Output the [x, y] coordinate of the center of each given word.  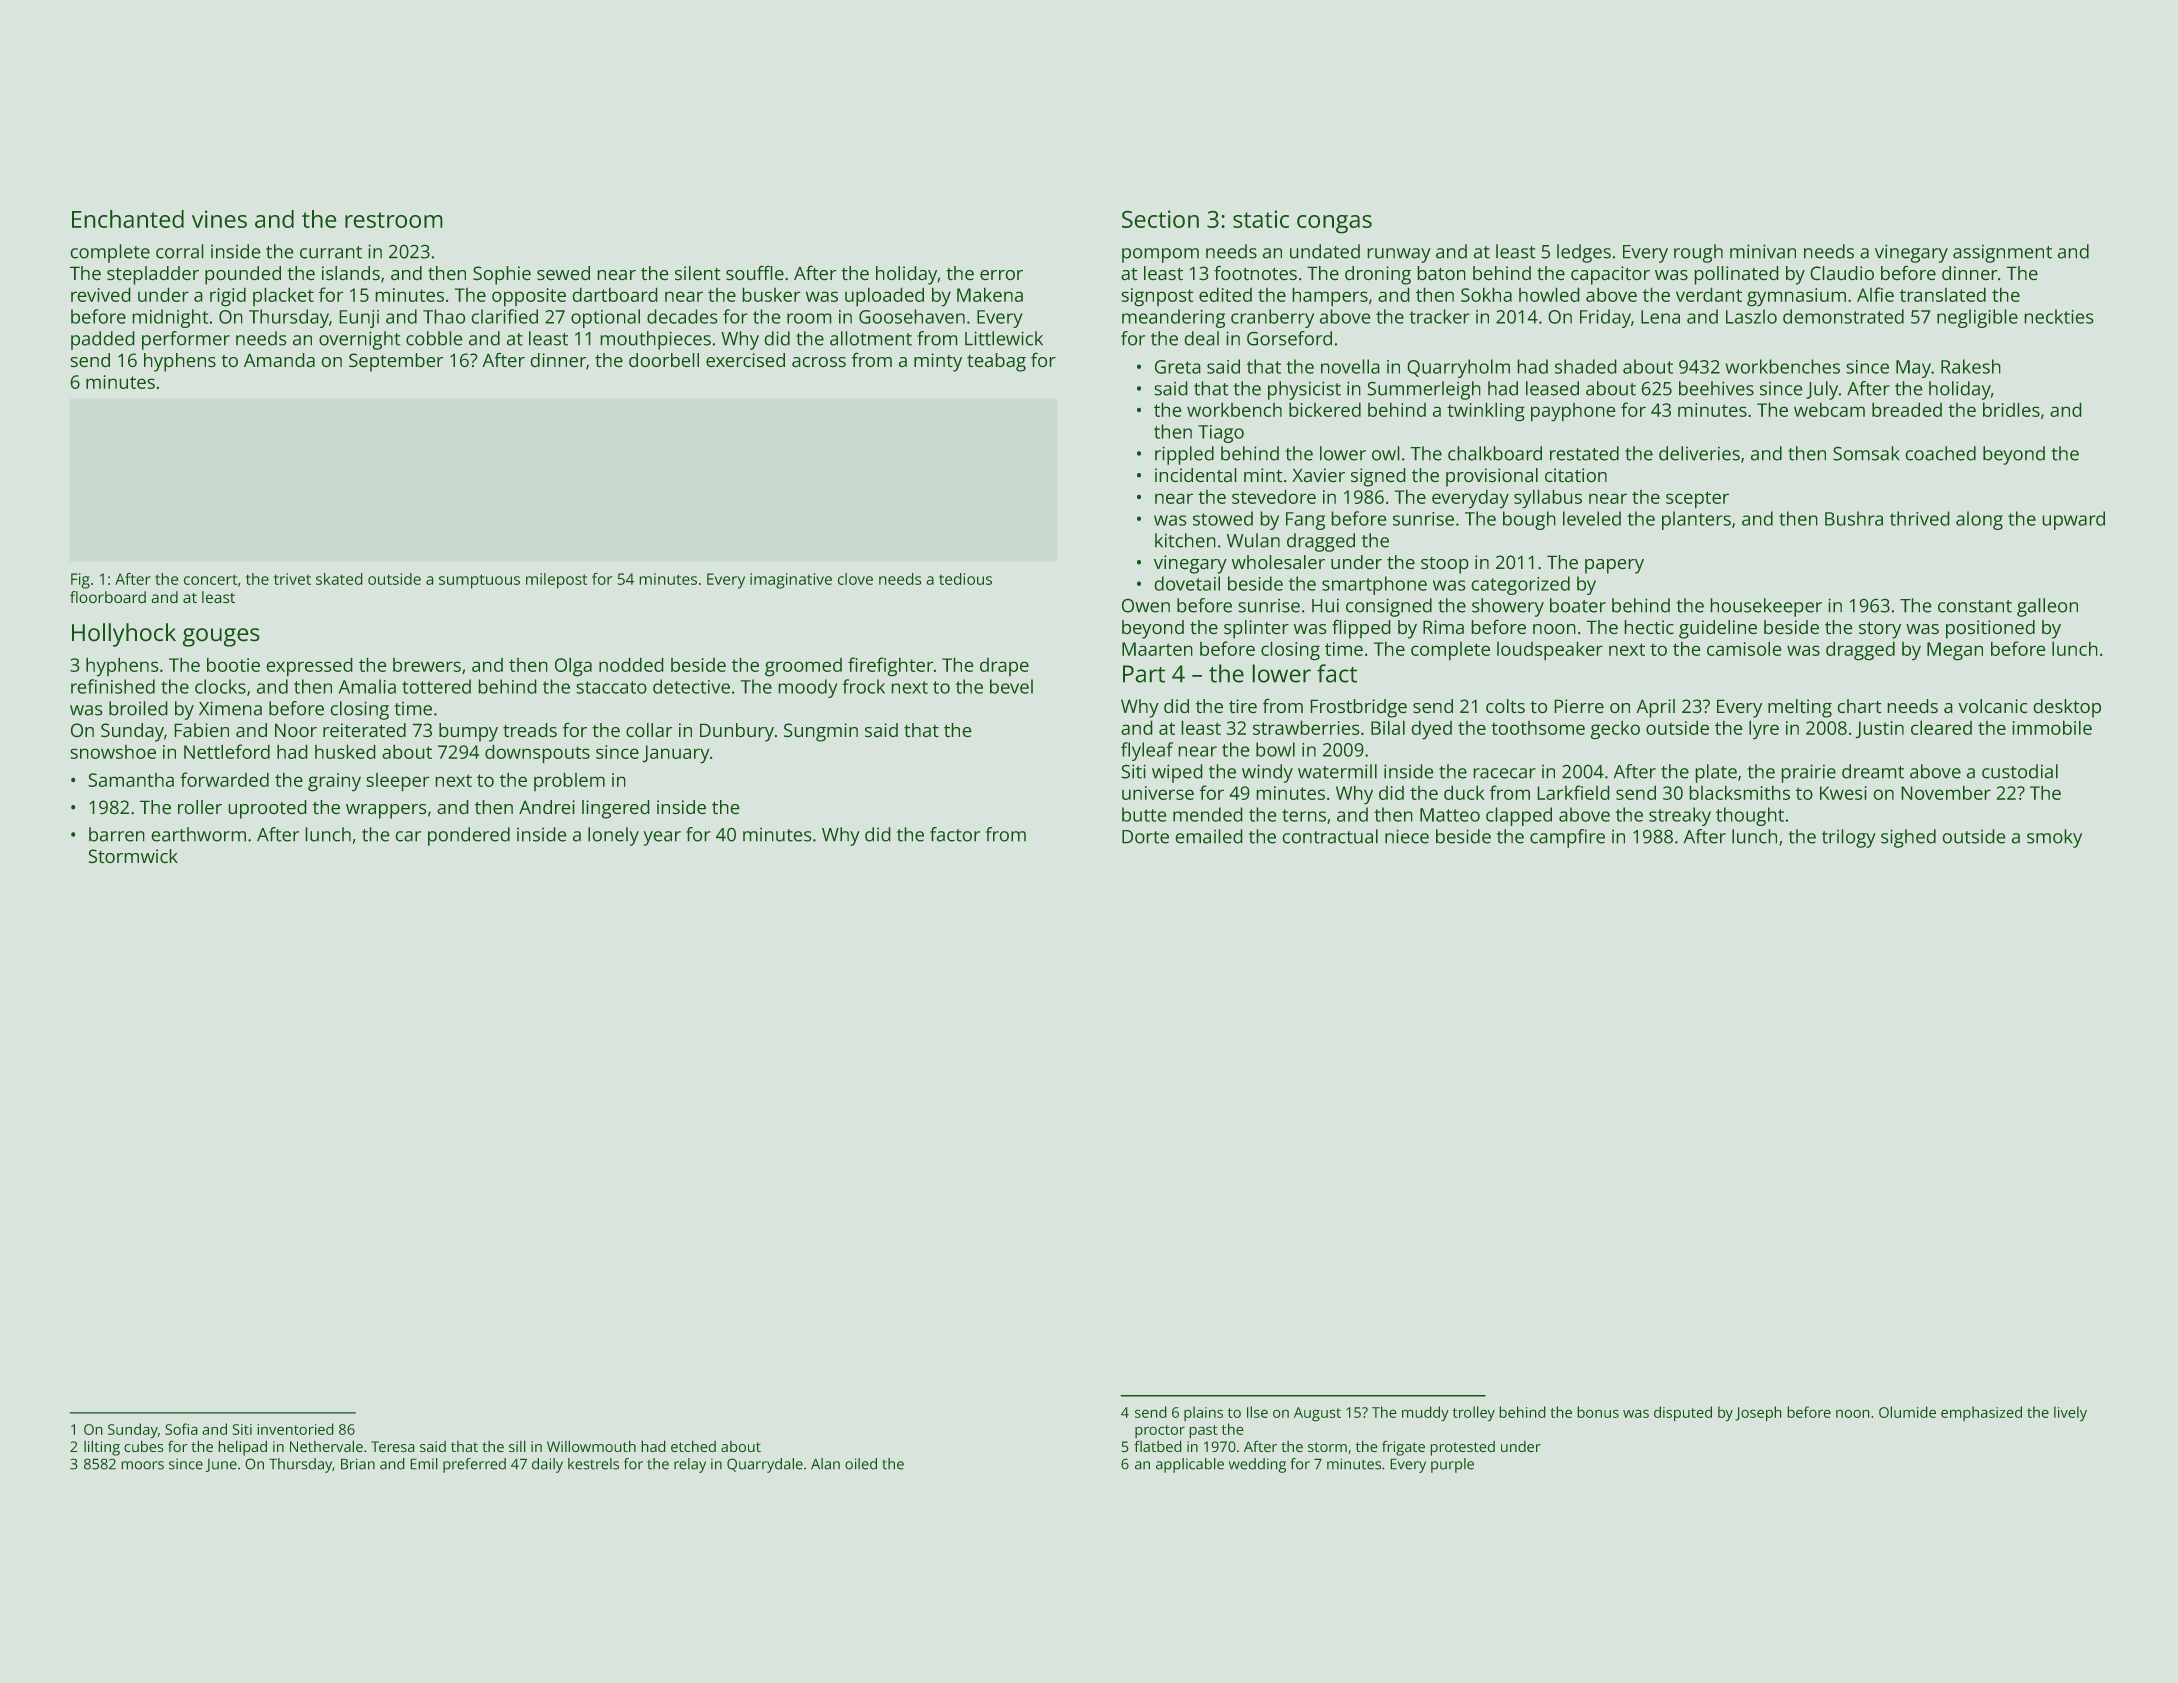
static [1261, 219]
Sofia [181, 1429]
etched [693, 1446]
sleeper [398, 782]
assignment [2002, 253]
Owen [1146, 605]
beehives [1716, 388]
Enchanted [128, 219]
